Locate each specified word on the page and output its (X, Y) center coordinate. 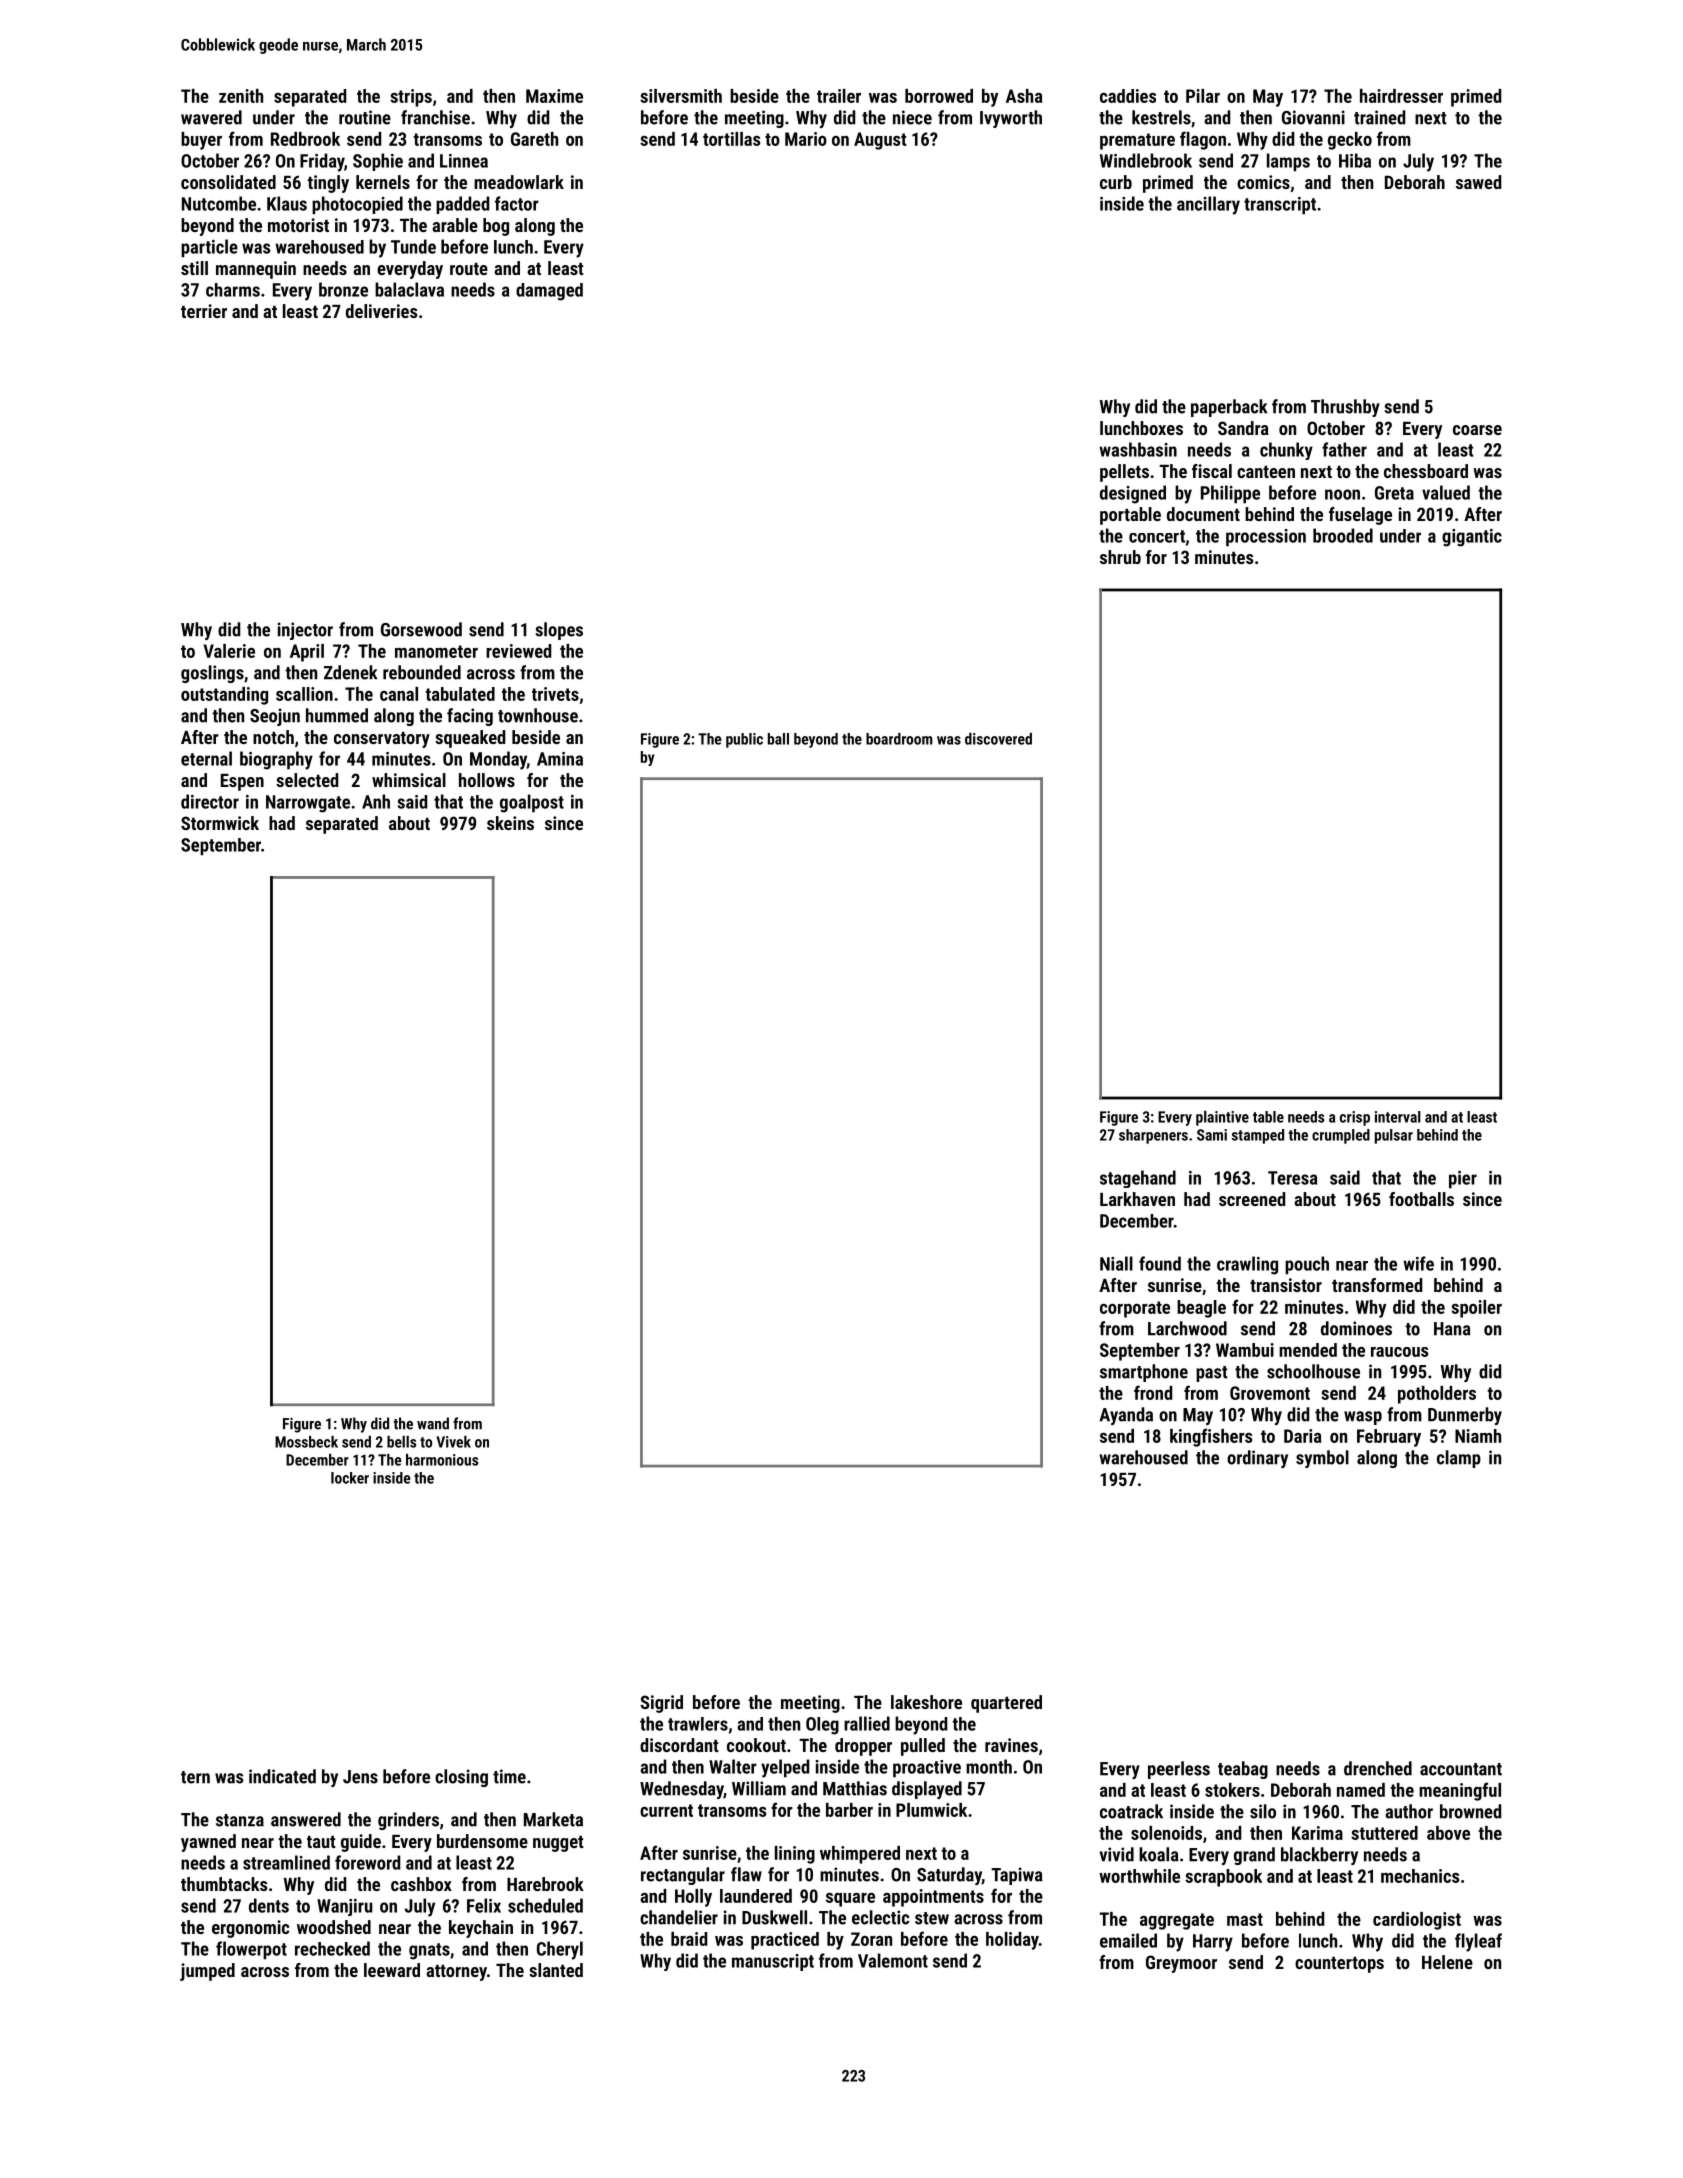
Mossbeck (306, 1442)
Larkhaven (1137, 1199)
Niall (1116, 1263)
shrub (1120, 557)
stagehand (1138, 1179)
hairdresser (1401, 96)
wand (433, 1423)
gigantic (1472, 538)
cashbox (421, 1884)
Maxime (554, 96)
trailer (839, 96)
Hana (1452, 1329)
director (210, 801)
